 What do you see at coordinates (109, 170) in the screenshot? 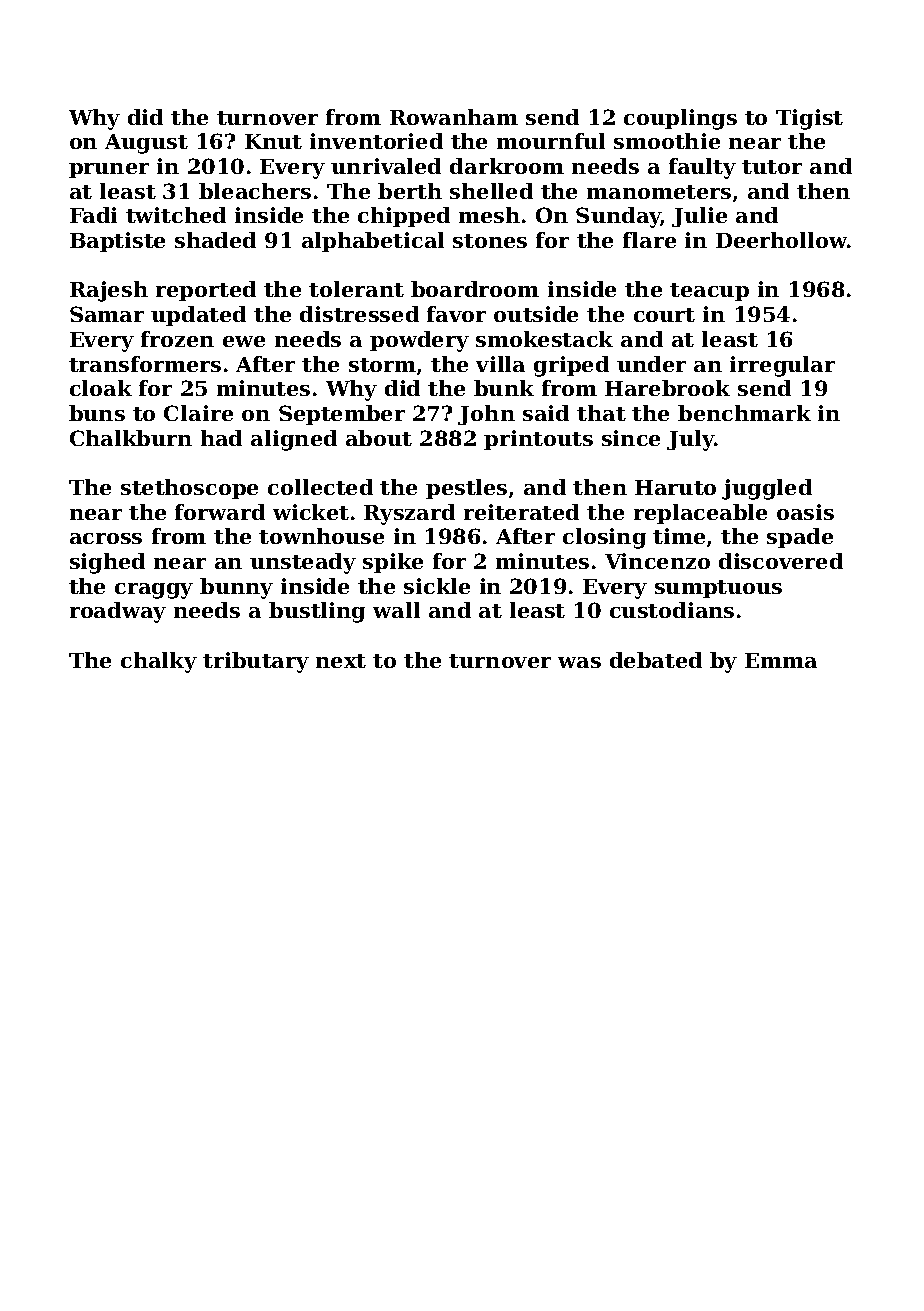
I see `pruner` at bounding box center [109, 170].
